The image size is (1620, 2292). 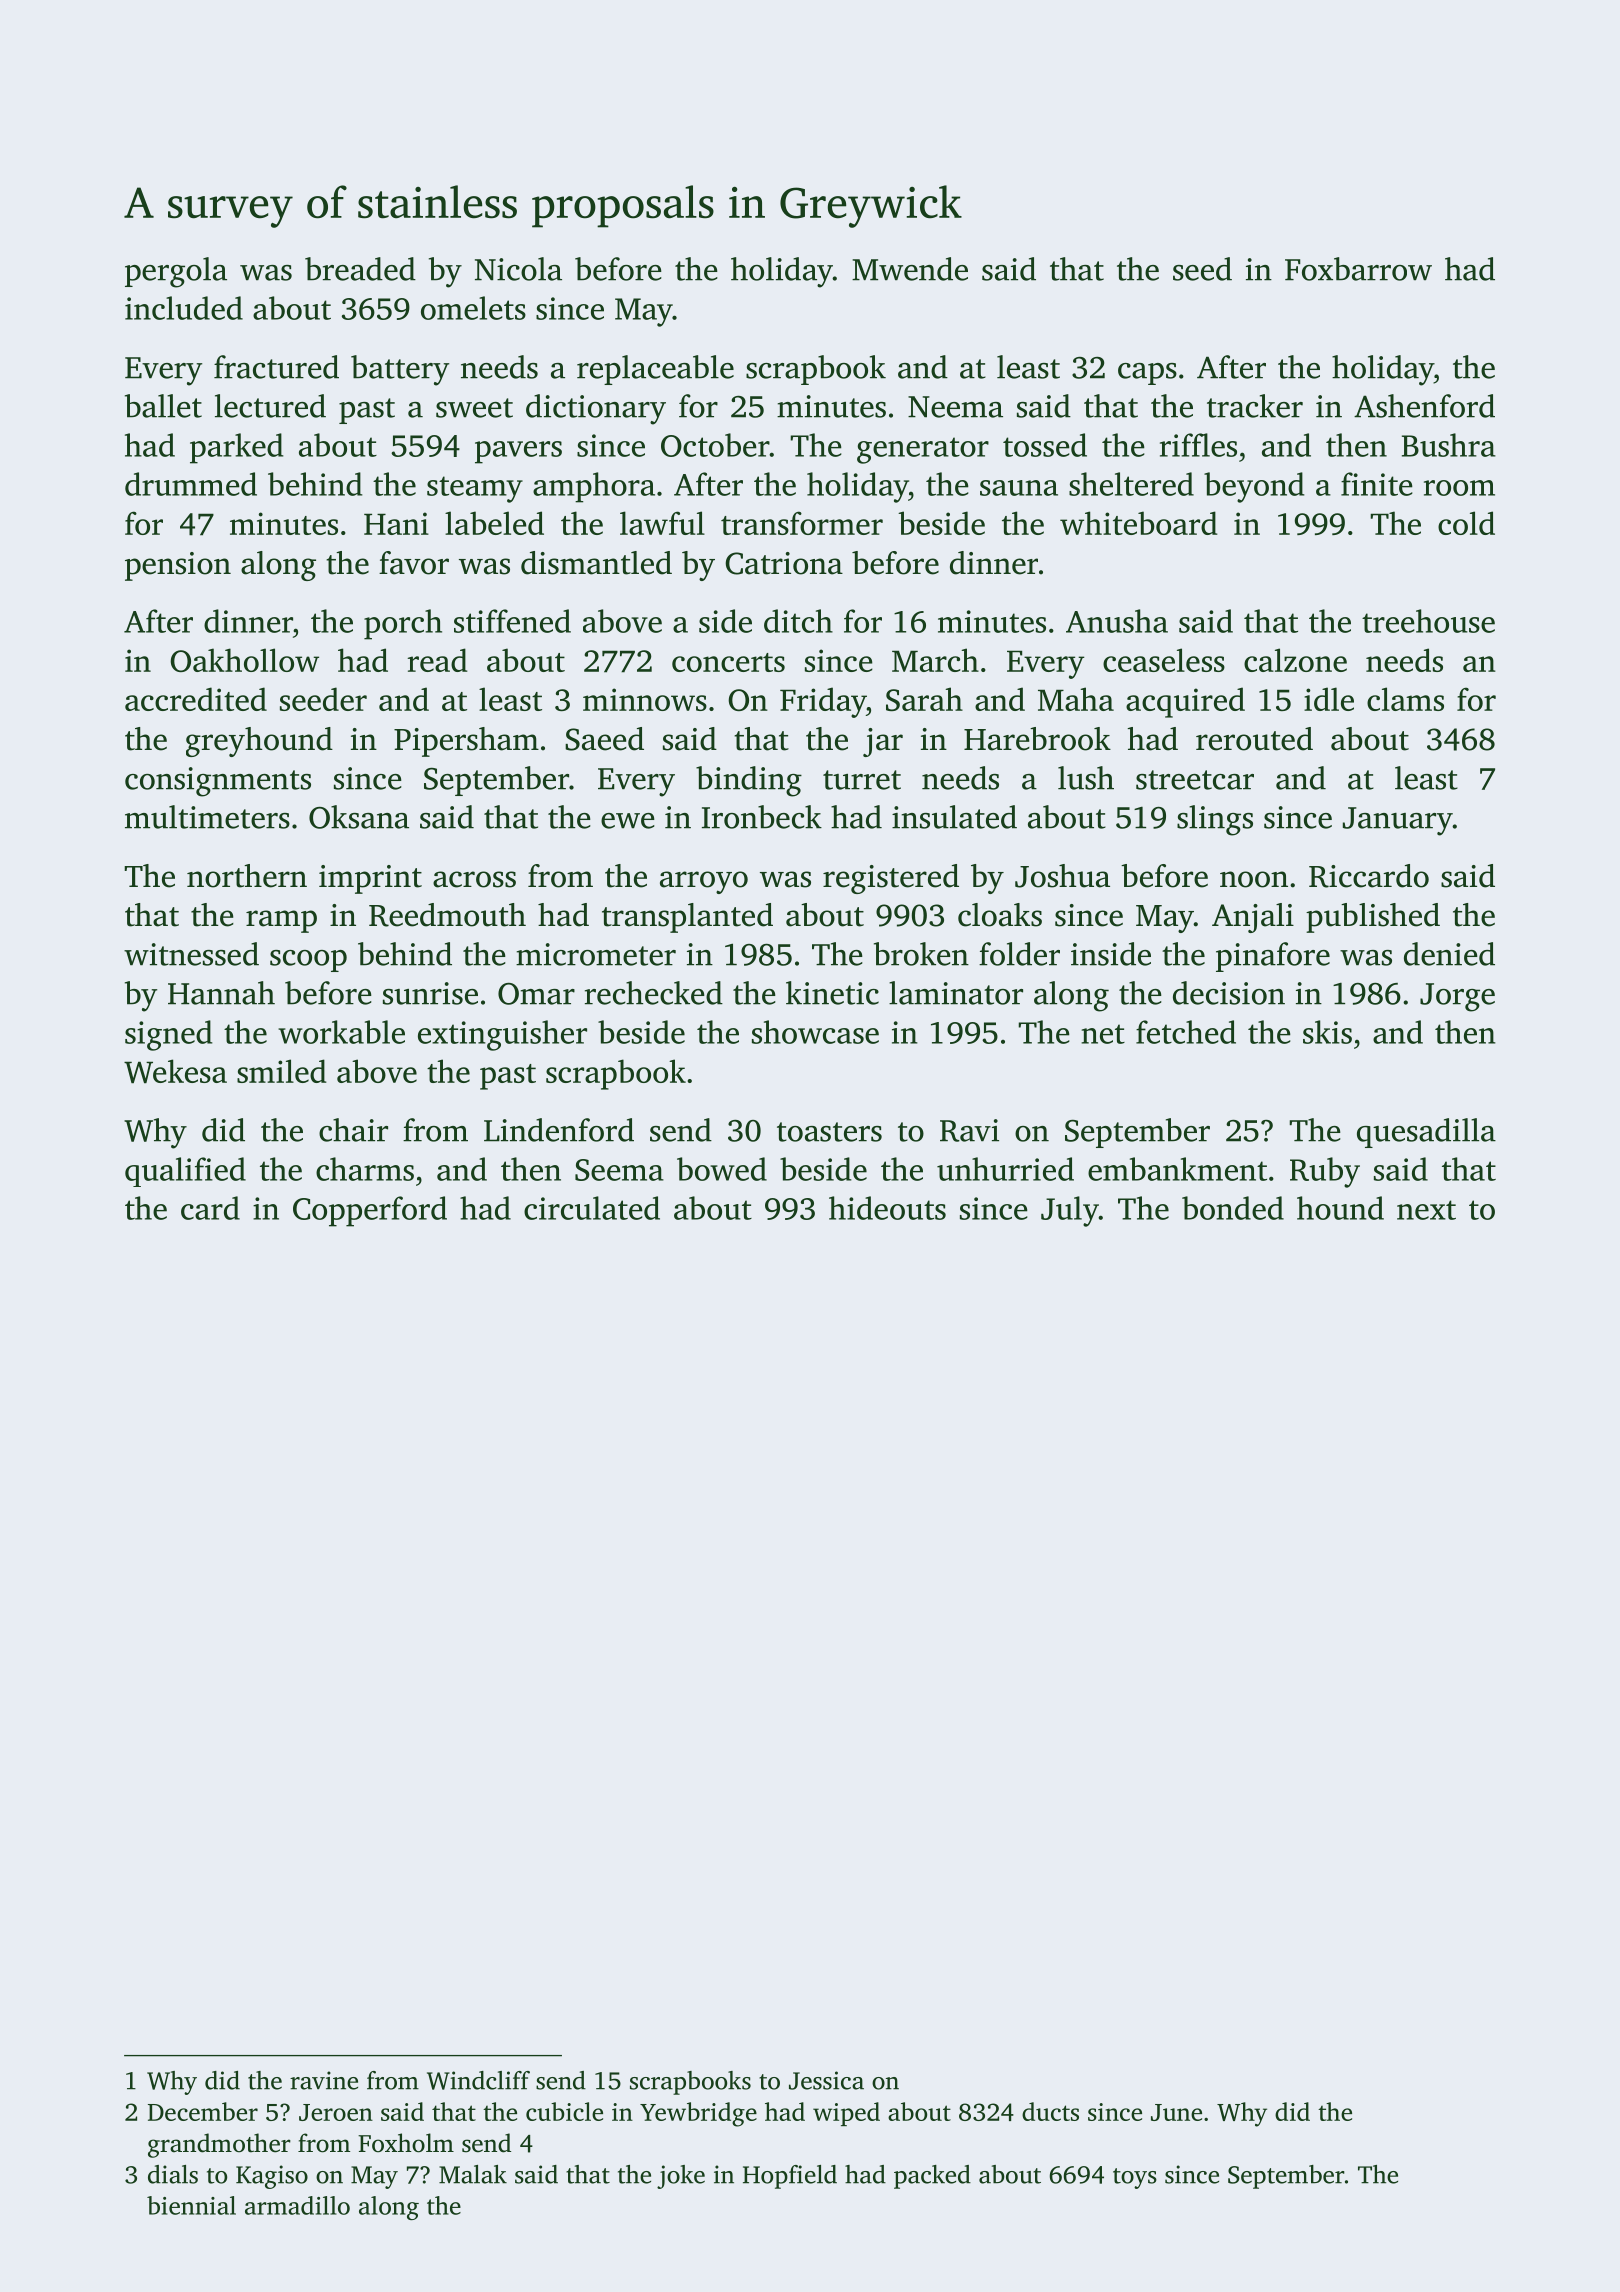 What do you see at coordinates (790, 2177) in the page?
I see `Hopfield` at bounding box center [790, 2177].
